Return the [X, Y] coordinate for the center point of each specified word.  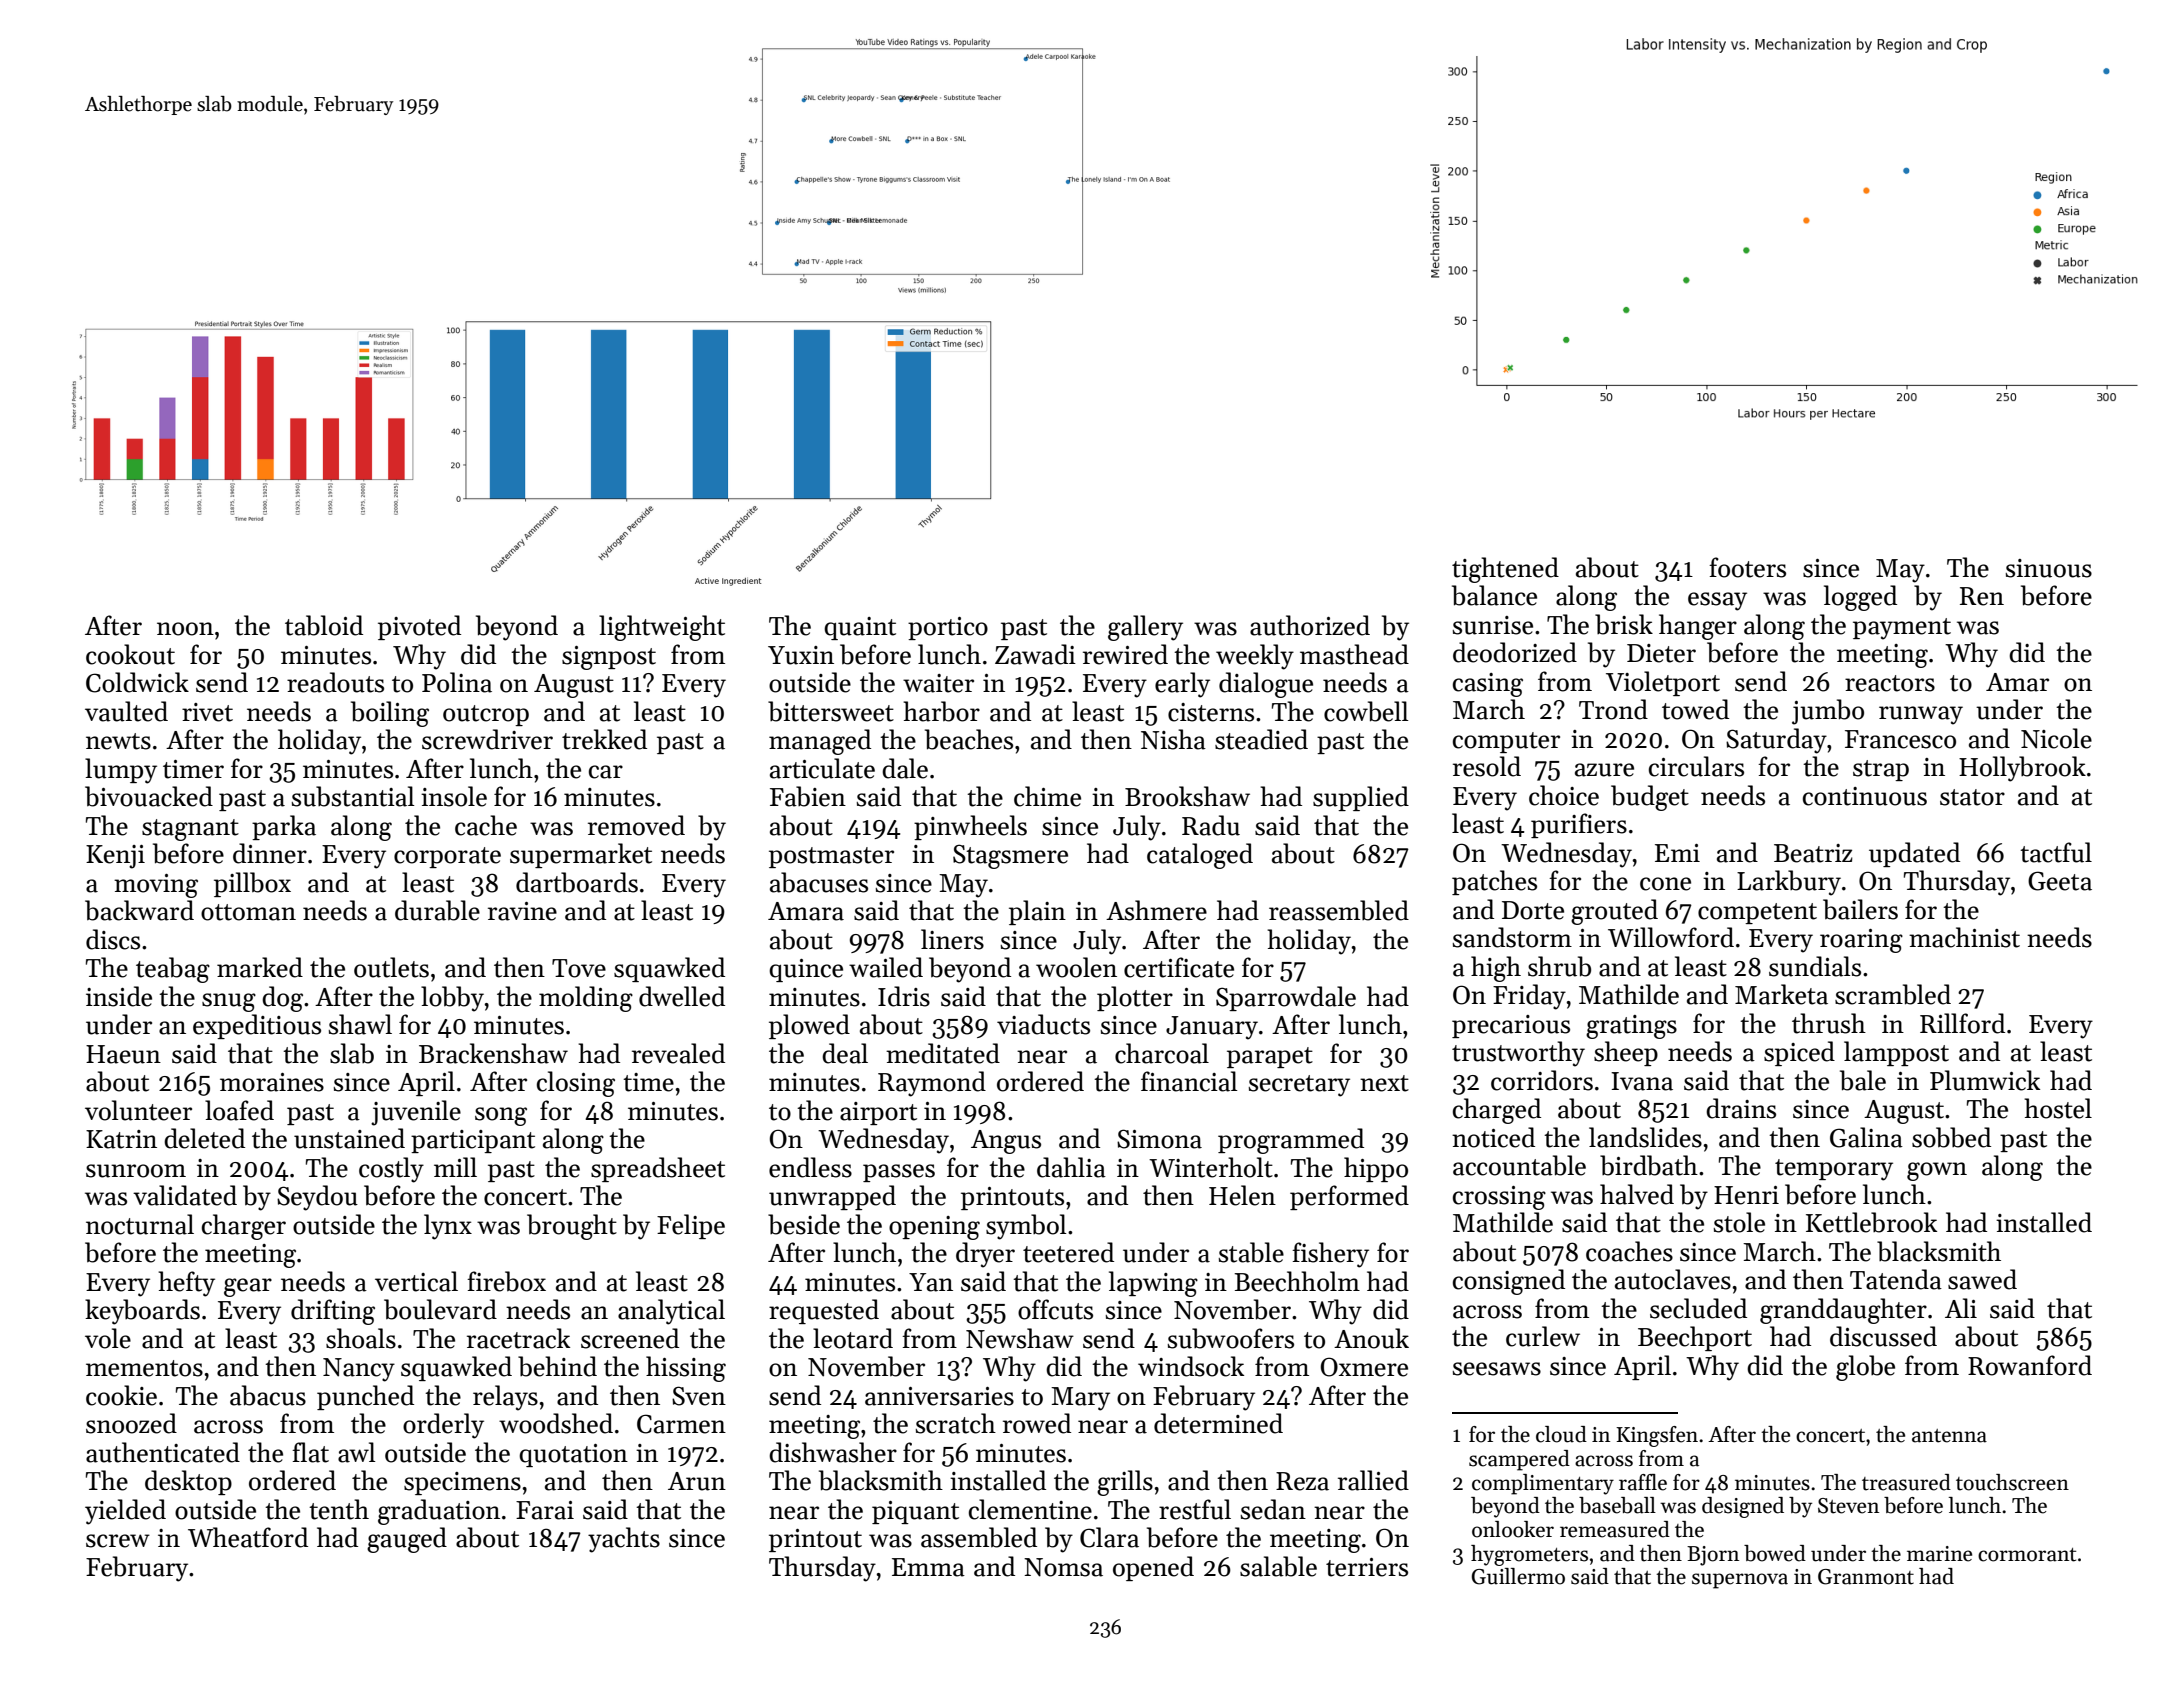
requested [824, 1311]
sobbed [1951, 1137]
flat [310, 1452]
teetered [1068, 1252]
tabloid [324, 625]
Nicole [2056, 738]
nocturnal [140, 1224]
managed [820, 742]
